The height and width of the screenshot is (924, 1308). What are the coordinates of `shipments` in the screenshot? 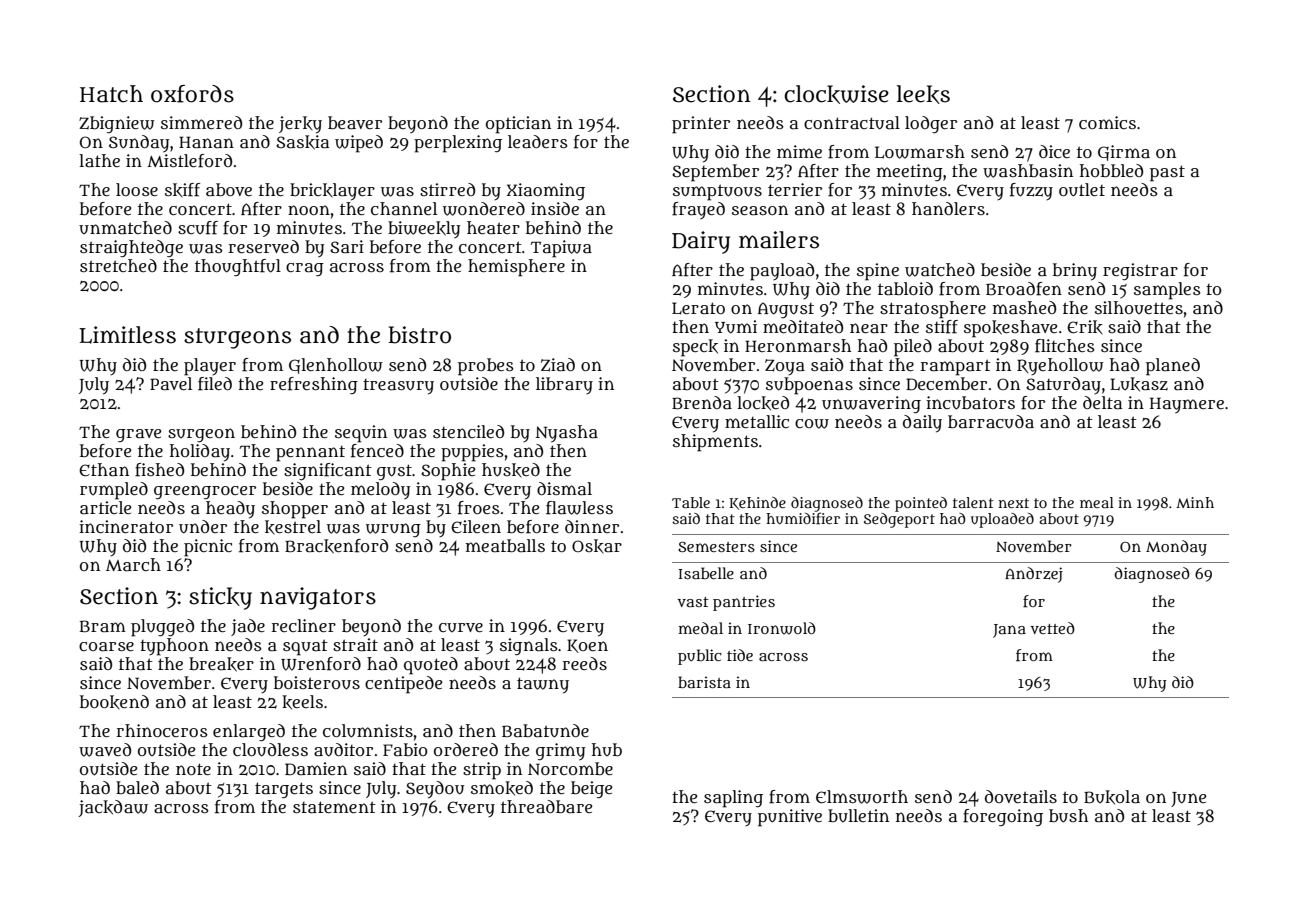 It's located at (715, 443).
